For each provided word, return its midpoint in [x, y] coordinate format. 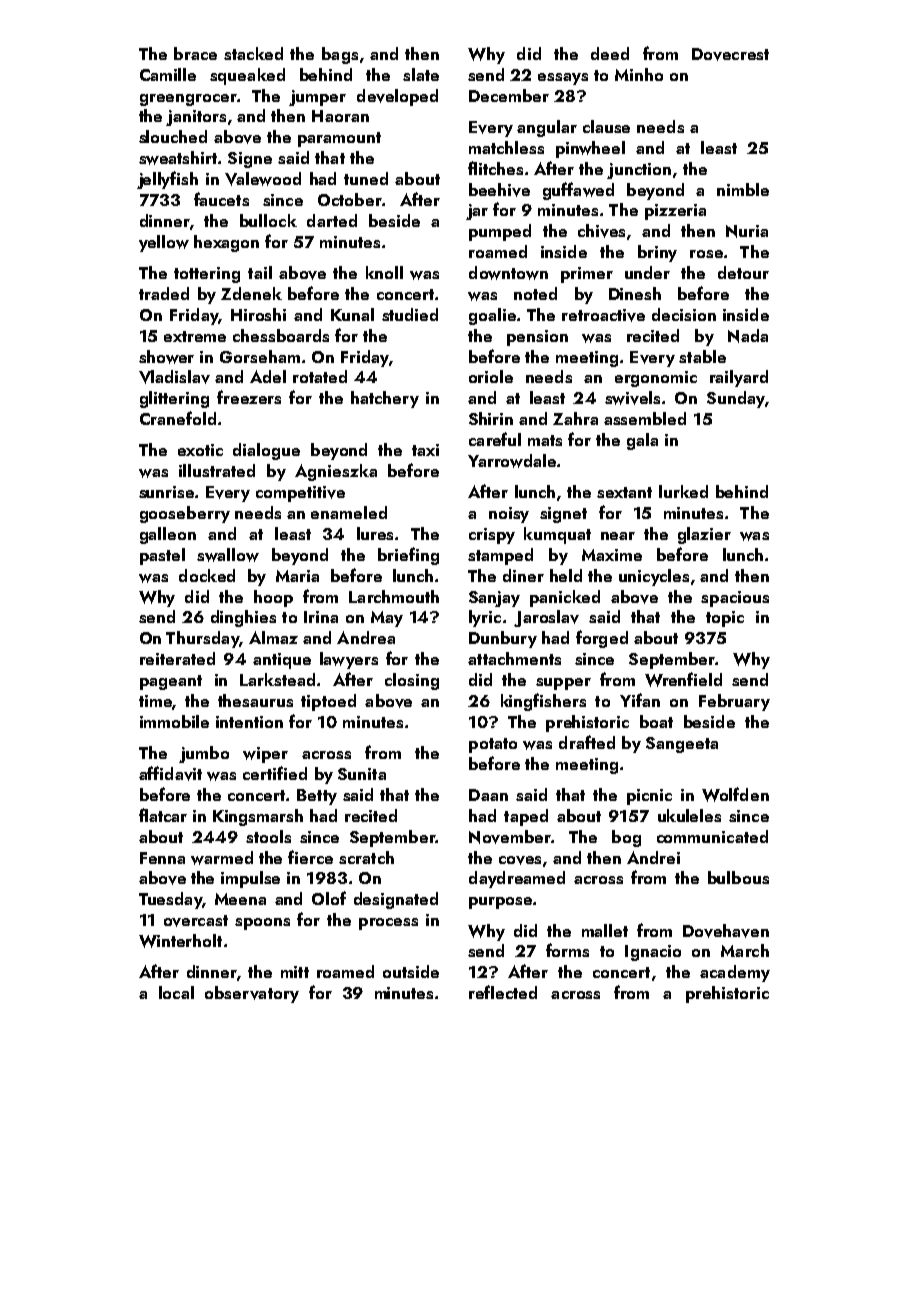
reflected [503, 992]
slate [421, 74]
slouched [173, 136]
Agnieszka [336, 472]
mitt [295, 972]
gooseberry [185, 514]
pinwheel [590, 149]
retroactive [603, 315]
